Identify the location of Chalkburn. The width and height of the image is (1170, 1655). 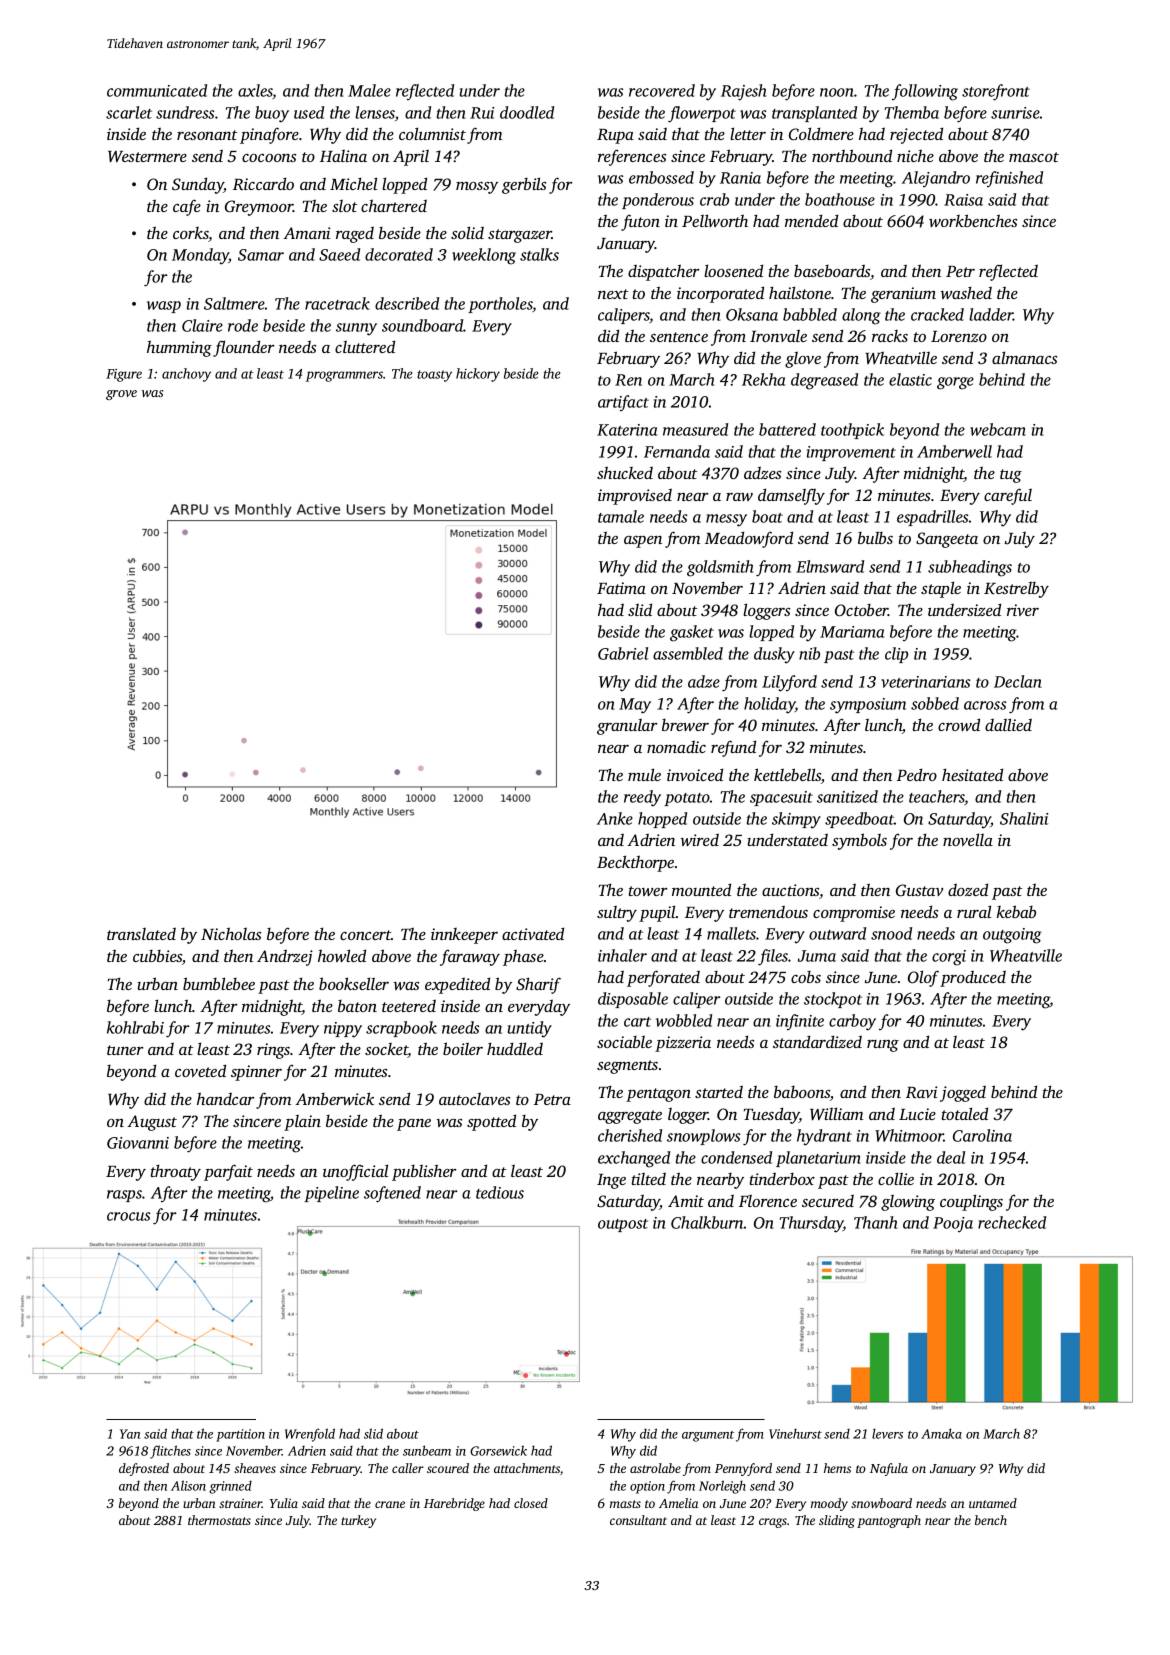
(707, 1222).
